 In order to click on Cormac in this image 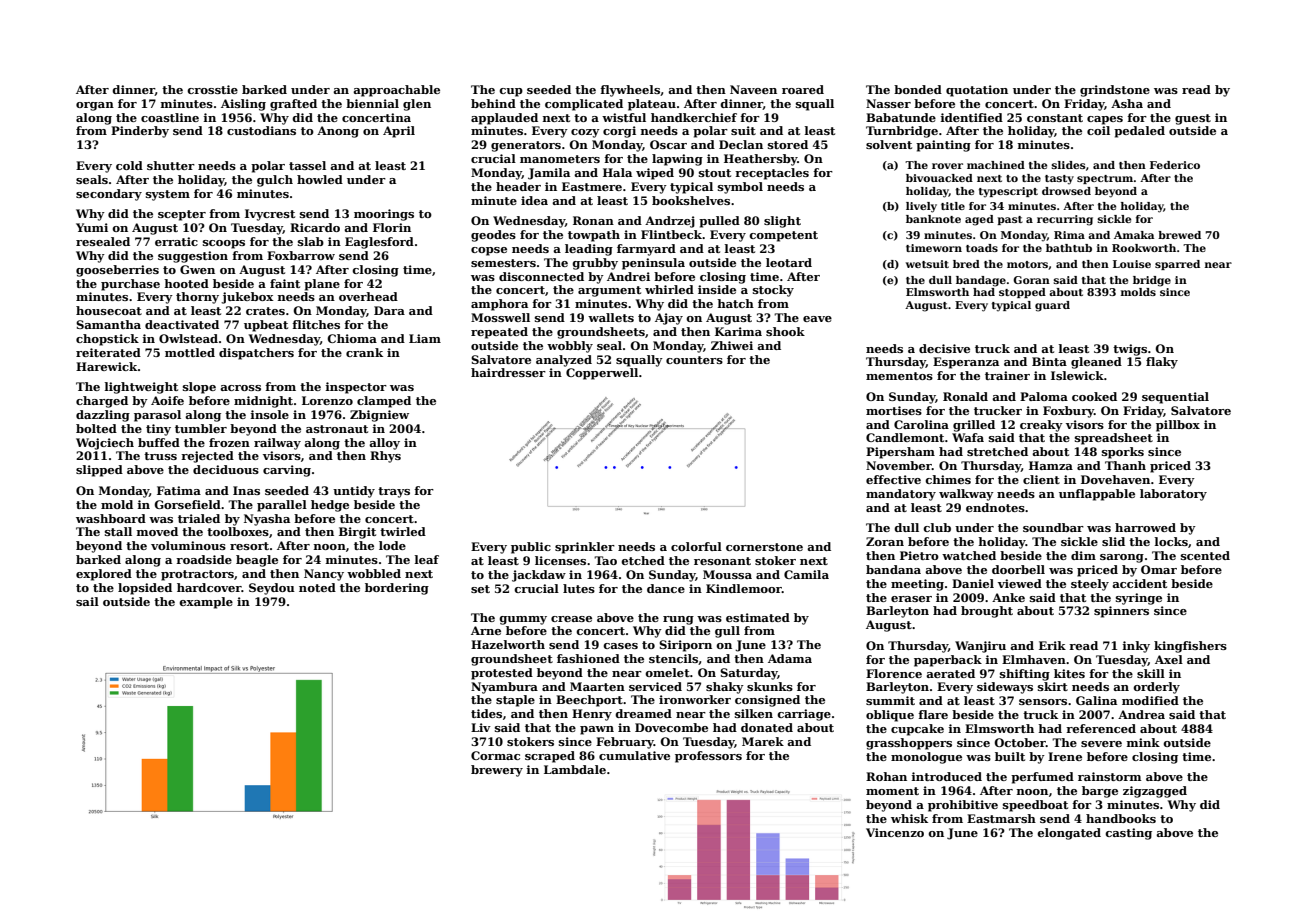, I will do `click(495, 755)`.
